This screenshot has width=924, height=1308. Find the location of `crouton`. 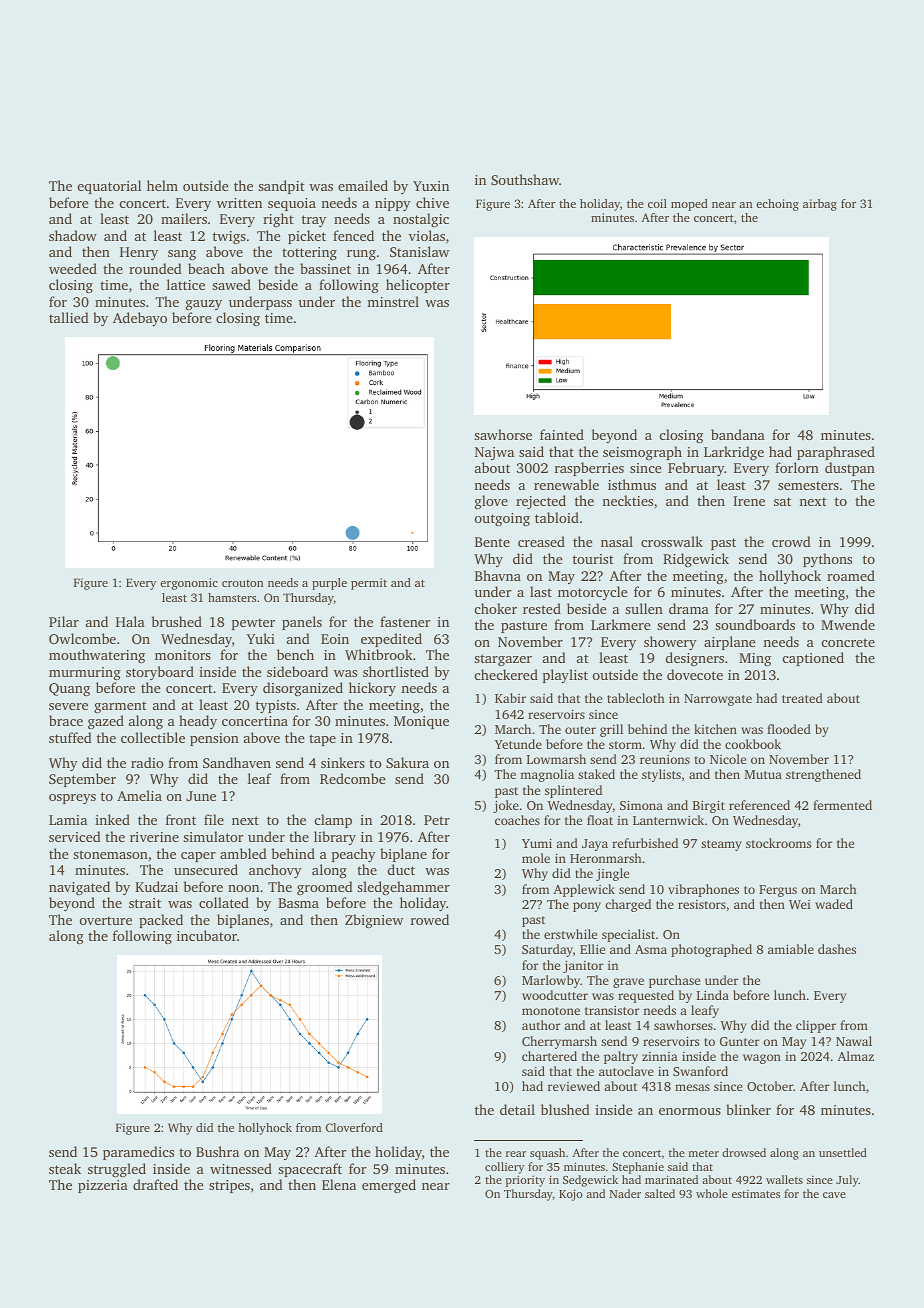

crouton is located at coordinates (243, 583).
